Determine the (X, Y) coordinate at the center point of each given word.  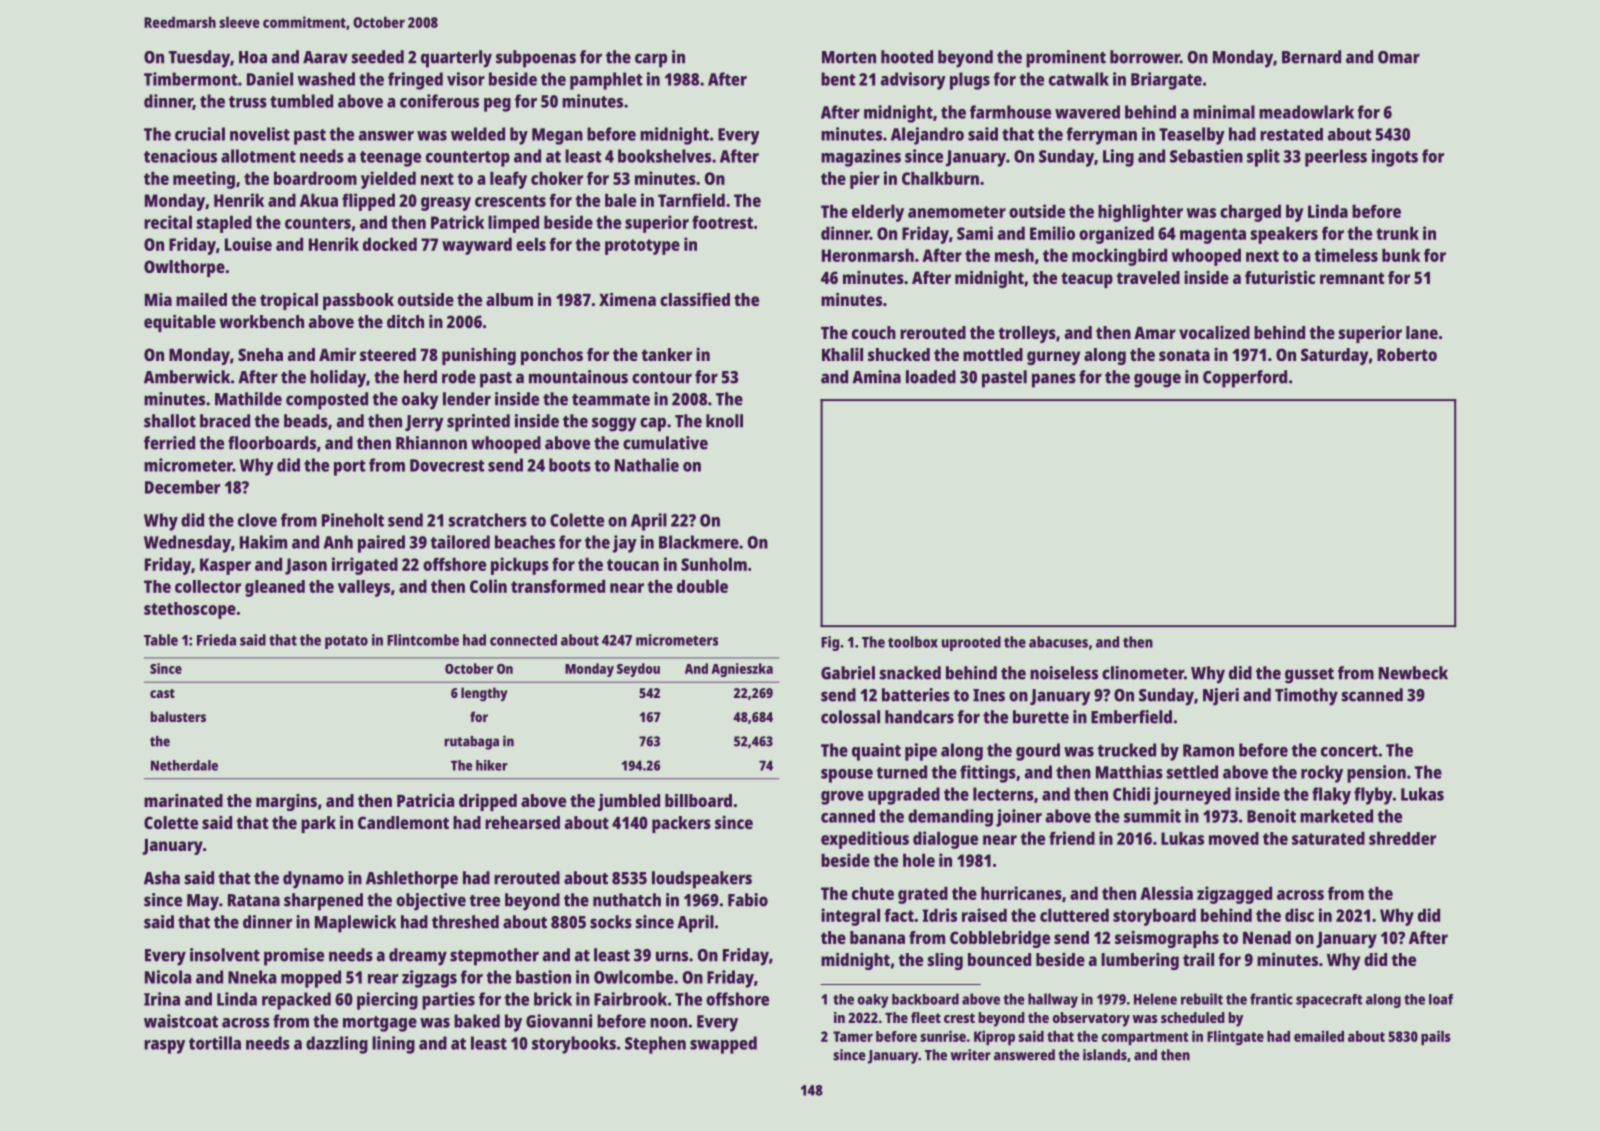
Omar (1399, 57)
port (349, 468)
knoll (724, 421)
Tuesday (199, 59)
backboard (925, 999)
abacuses (1058, 642)
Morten (849, 57)
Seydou (638, 670)
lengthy (484, 694)
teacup (1087, 280)
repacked (296, 1001)
